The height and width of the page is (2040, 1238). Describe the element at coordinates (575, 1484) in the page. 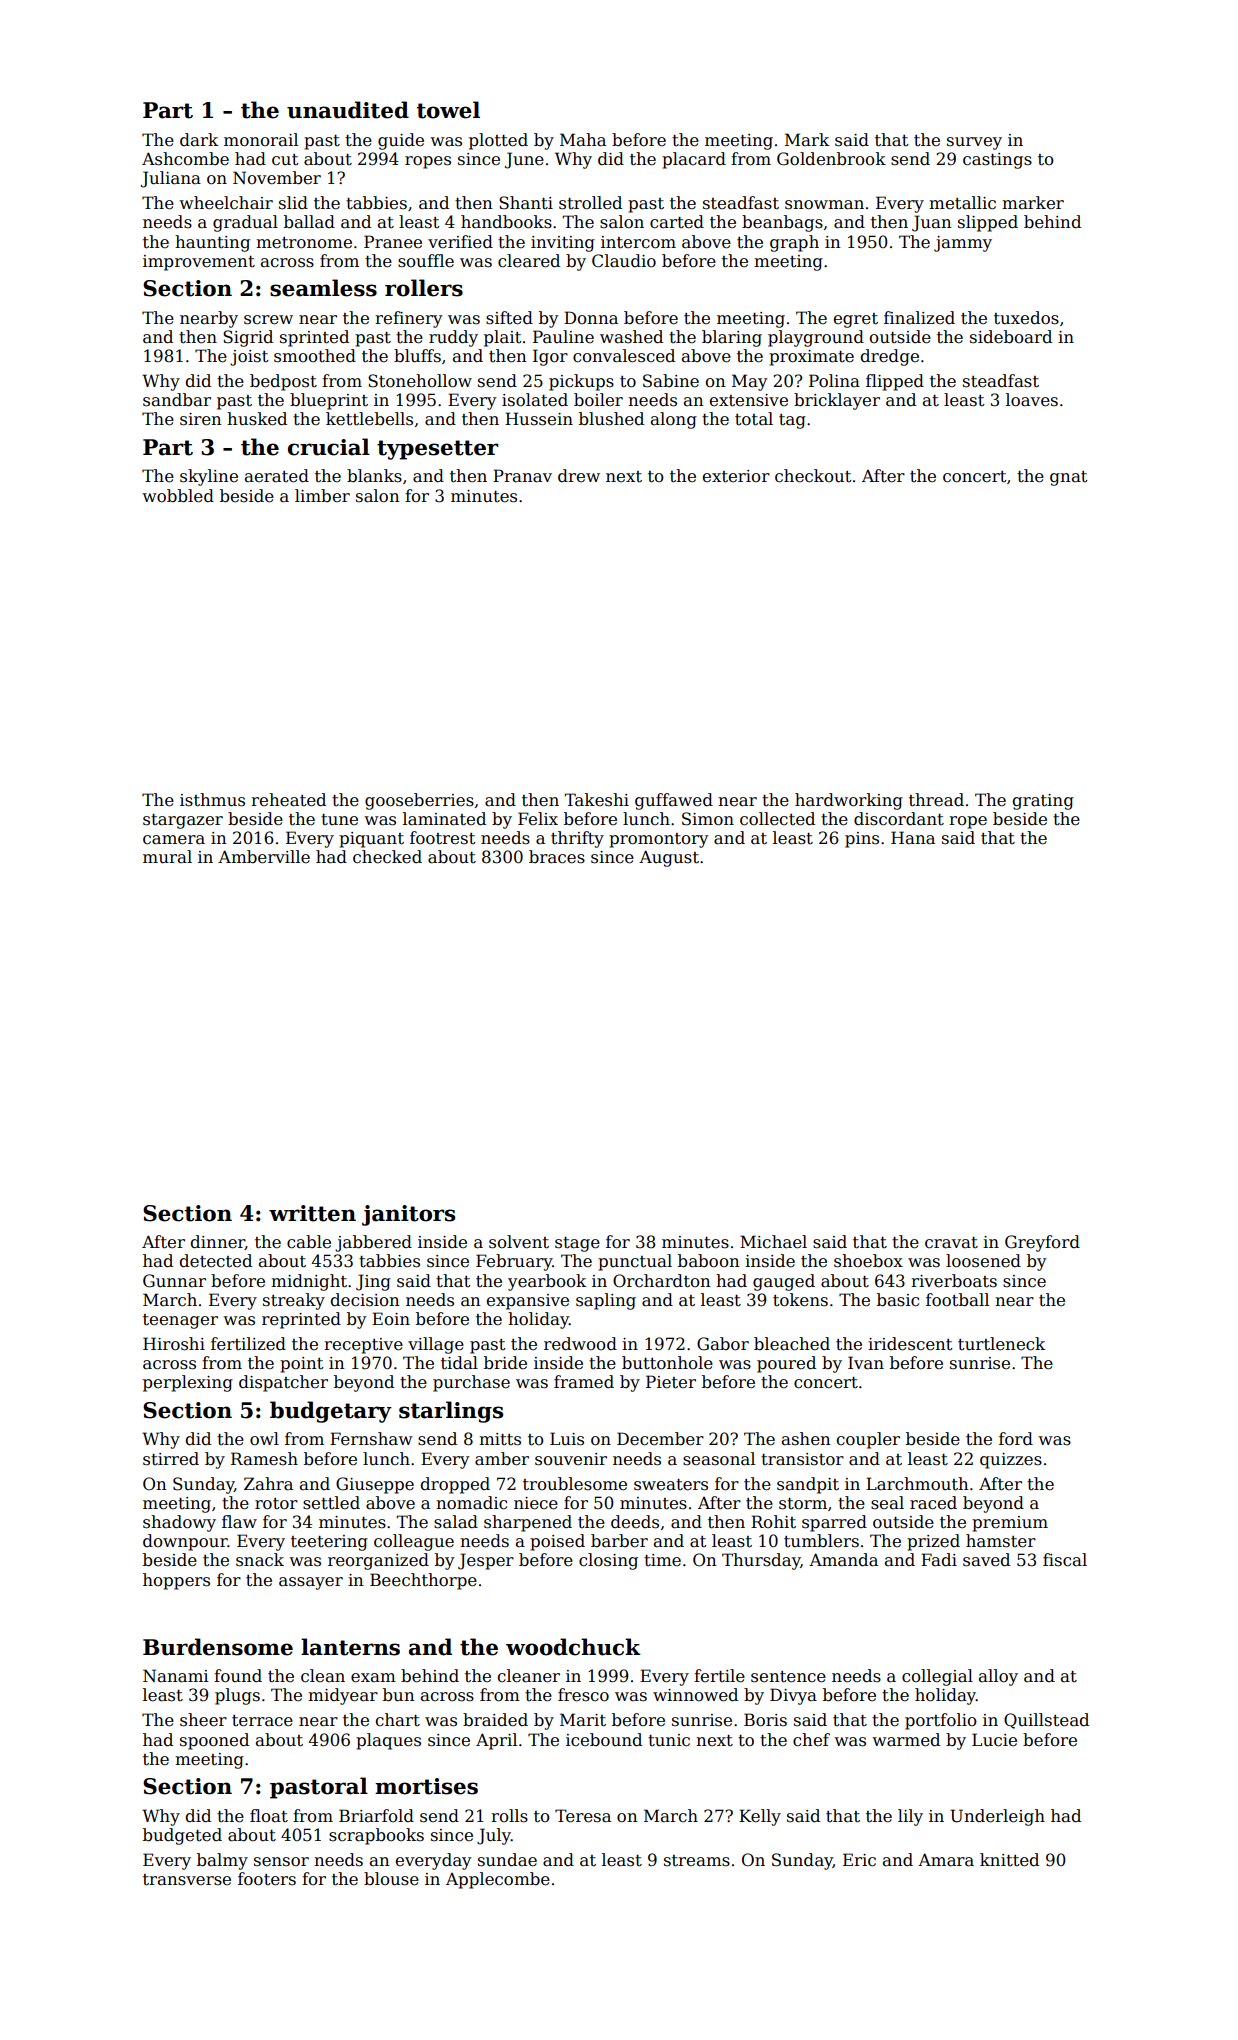

I see `troublesome` at that location.
